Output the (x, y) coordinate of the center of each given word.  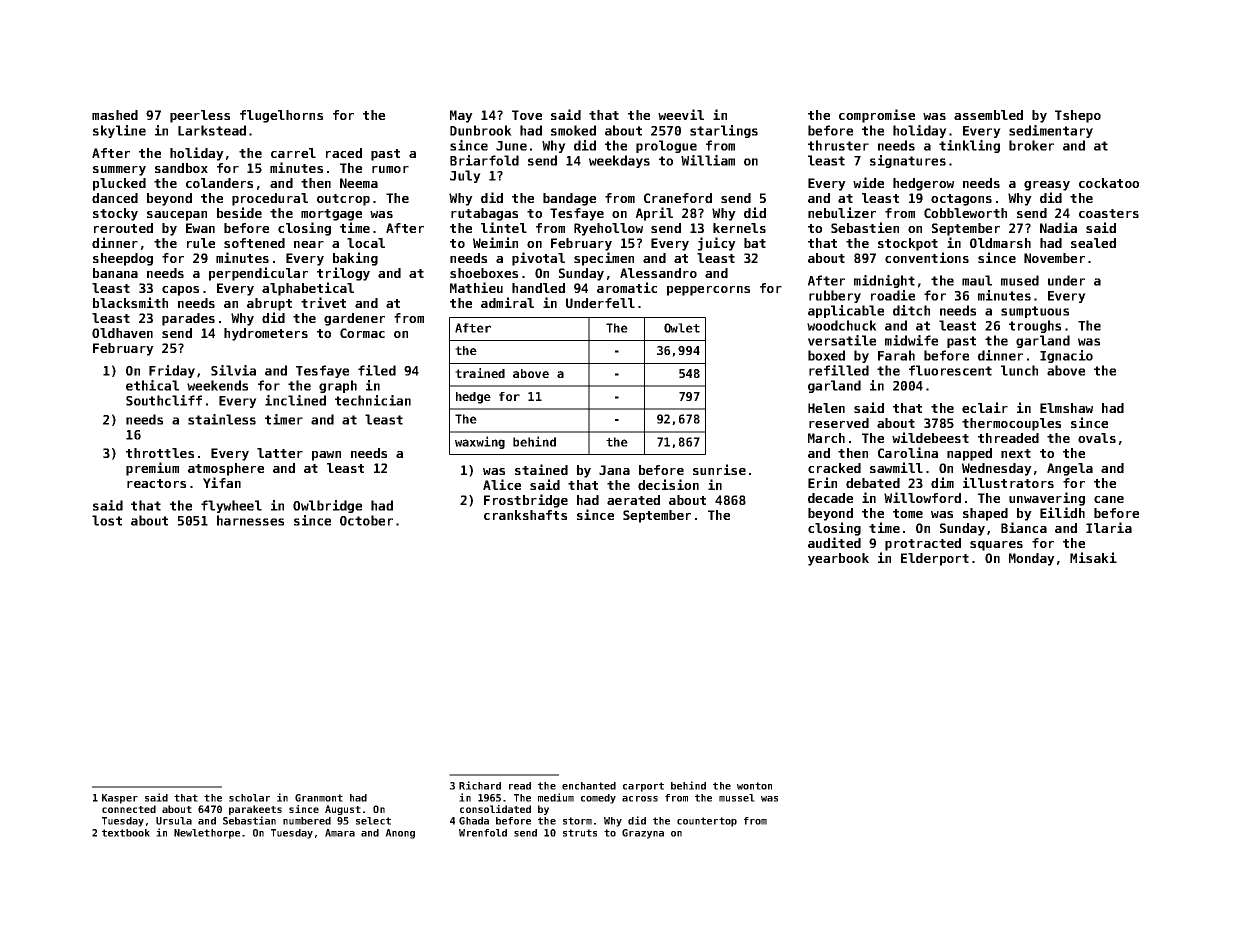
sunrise (719, 469)
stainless (222, 419)
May (461, 116)
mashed (115, 115)
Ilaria (1109, 527)
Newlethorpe (207, 834)
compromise (877, 116)
